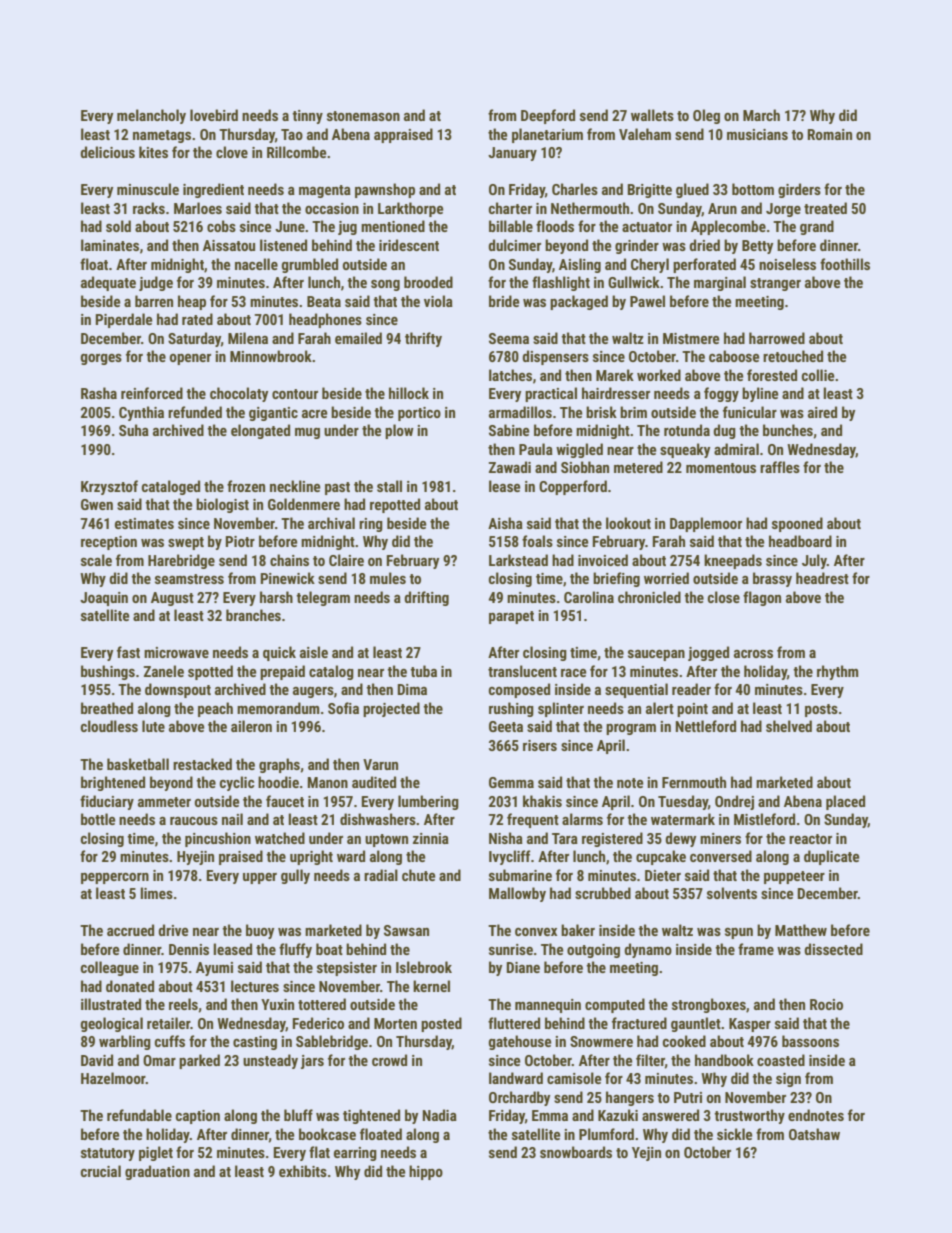 This image has width=952, height=1233. What do you see at coordinates (579, 450) in the image?
I see `wiggled` at bounding box center [579, 450].
